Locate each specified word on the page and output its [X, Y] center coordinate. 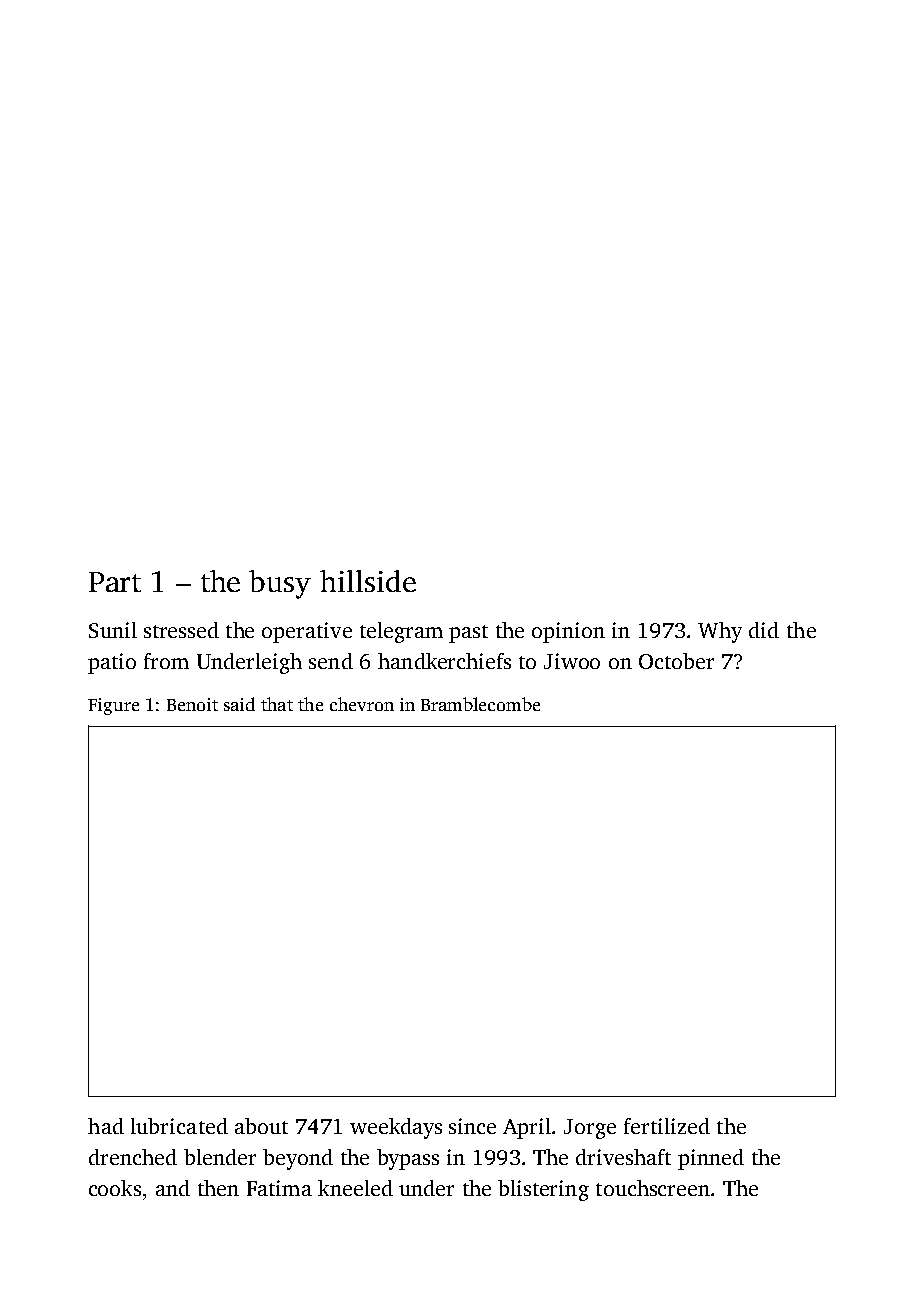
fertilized [667, 1126]
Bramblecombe [480, 704]
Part [115, 582]
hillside [368, 581]
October [676, 661]
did [764, 630]
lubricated [179, 1126]
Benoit [192, 704]
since [472, 1126]
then [218, 1188]
